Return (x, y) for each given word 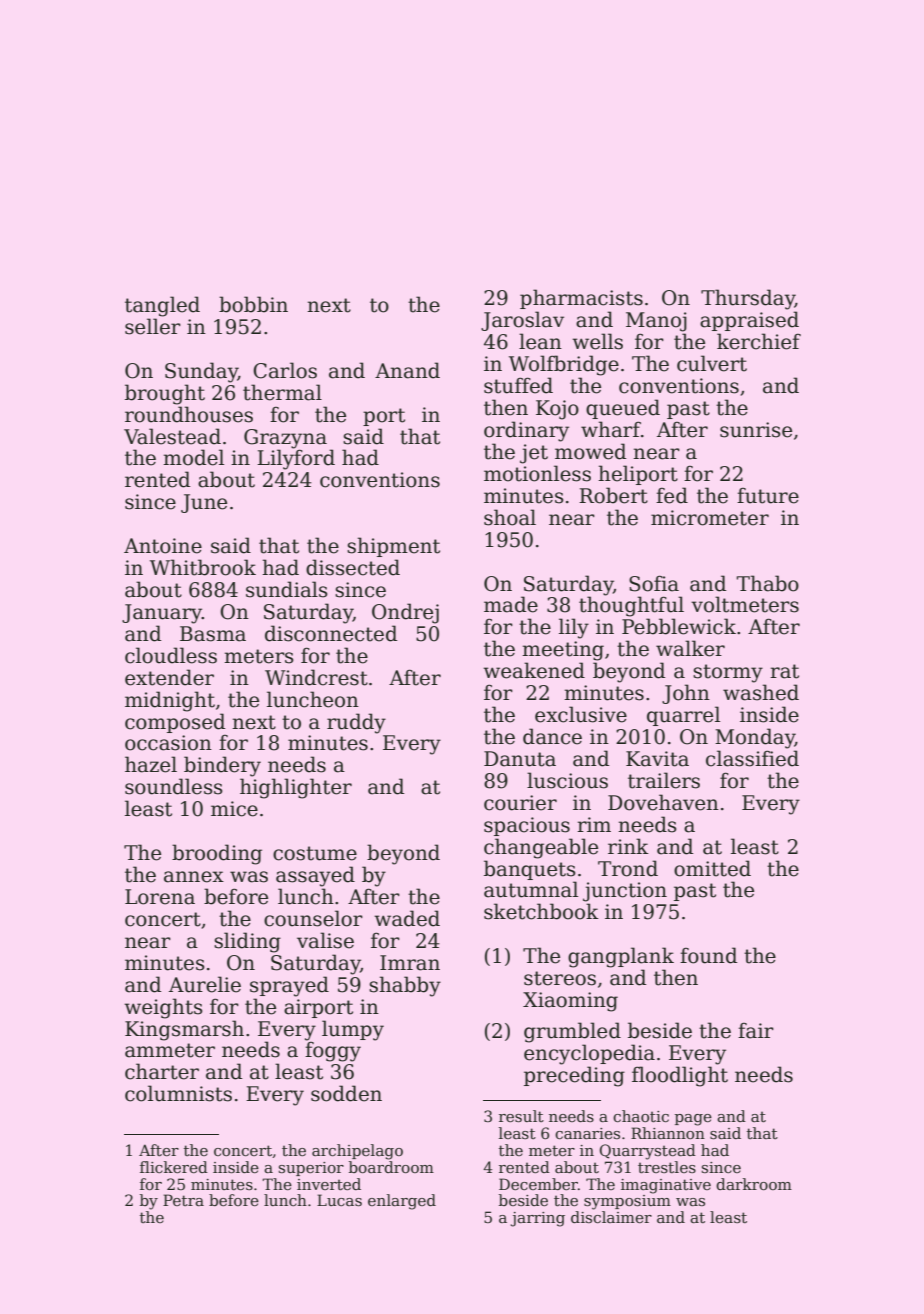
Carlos (285, 370)
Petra (183, 1200)
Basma (213, 634)
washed (761, 692)
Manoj (656, 322)
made (511, 604)
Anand (407, 370)
